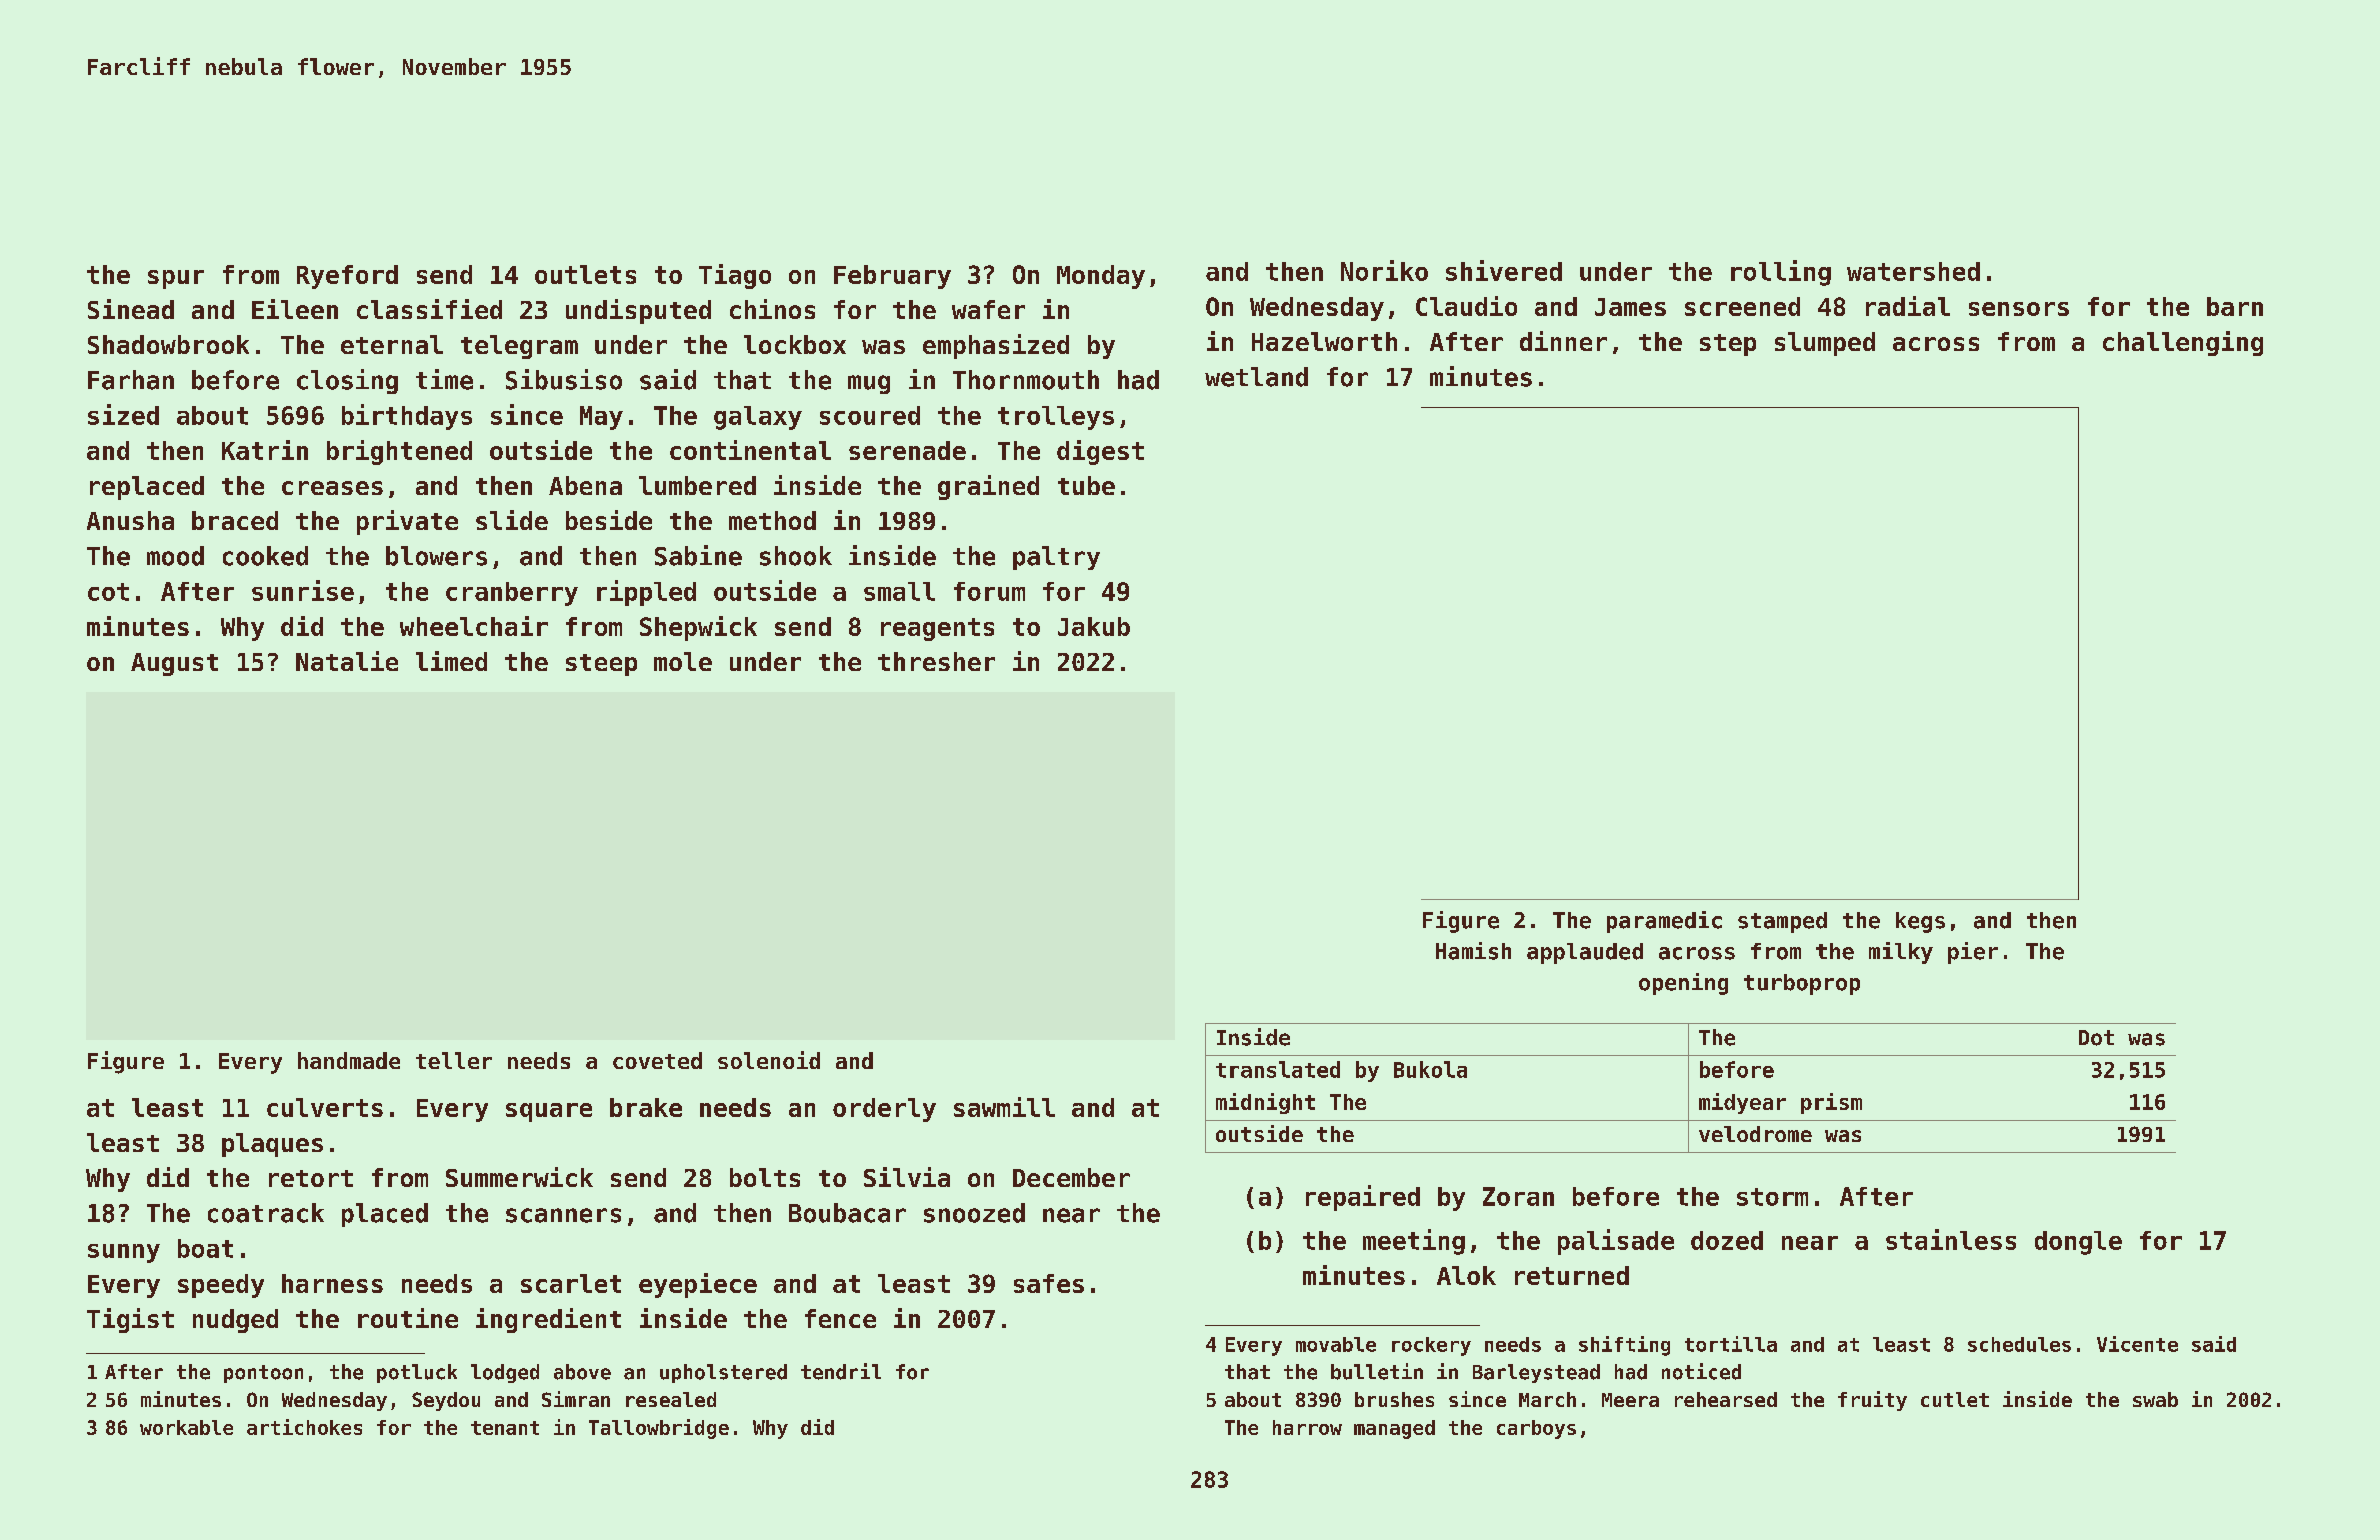 The width and height of the screenshot is (2380, 1540). Describe the element at coordinates (1473, 951) in the screenshot. I see `Hamish` at that location.
